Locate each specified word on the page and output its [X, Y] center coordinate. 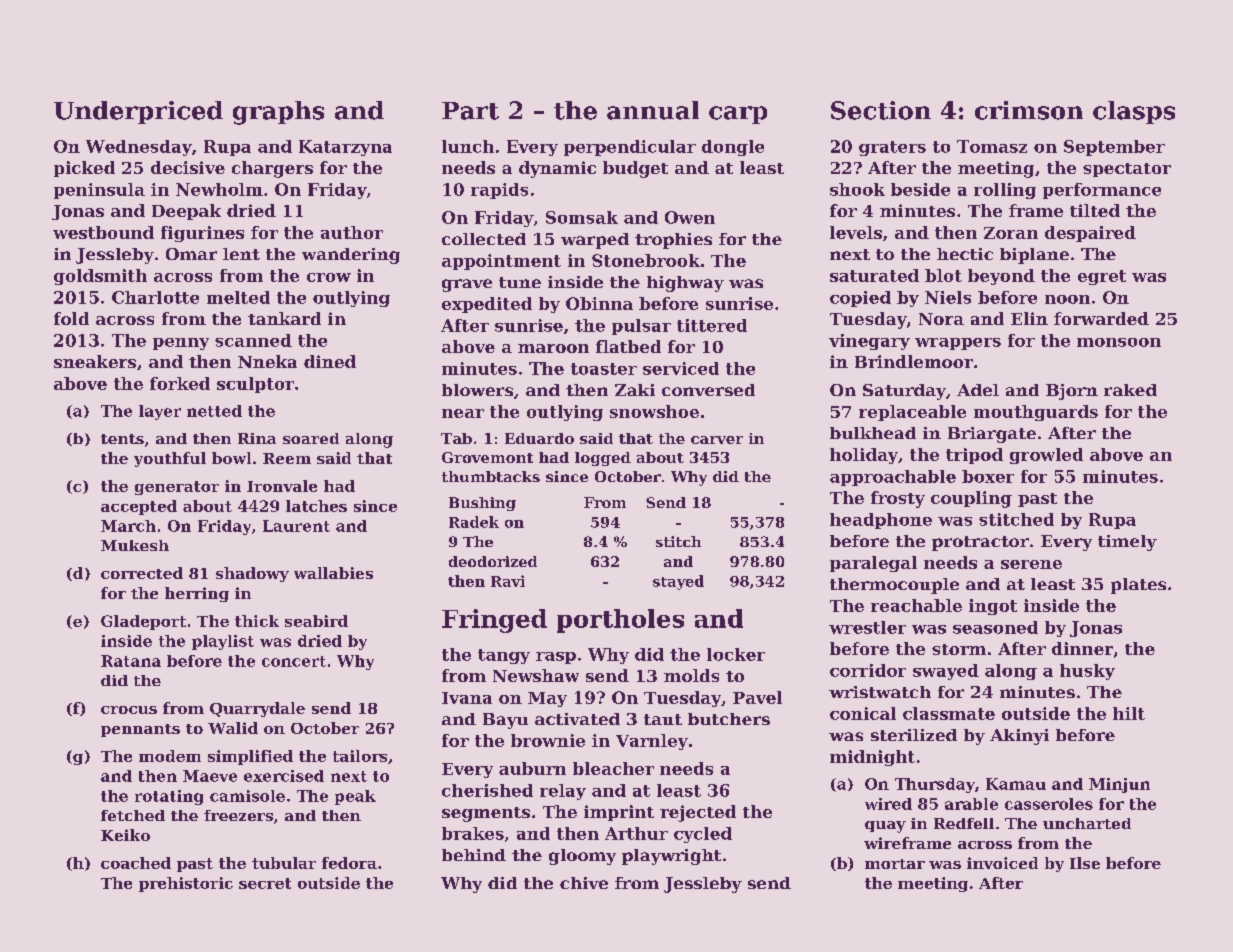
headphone [881, 521]
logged [603, 459]
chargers [272, 169]
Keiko [125, 835]
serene [1031, 564]
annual [653, 110]
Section [881, 110]
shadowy [252, 574]
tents [122, 439]
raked [1130, 390]
